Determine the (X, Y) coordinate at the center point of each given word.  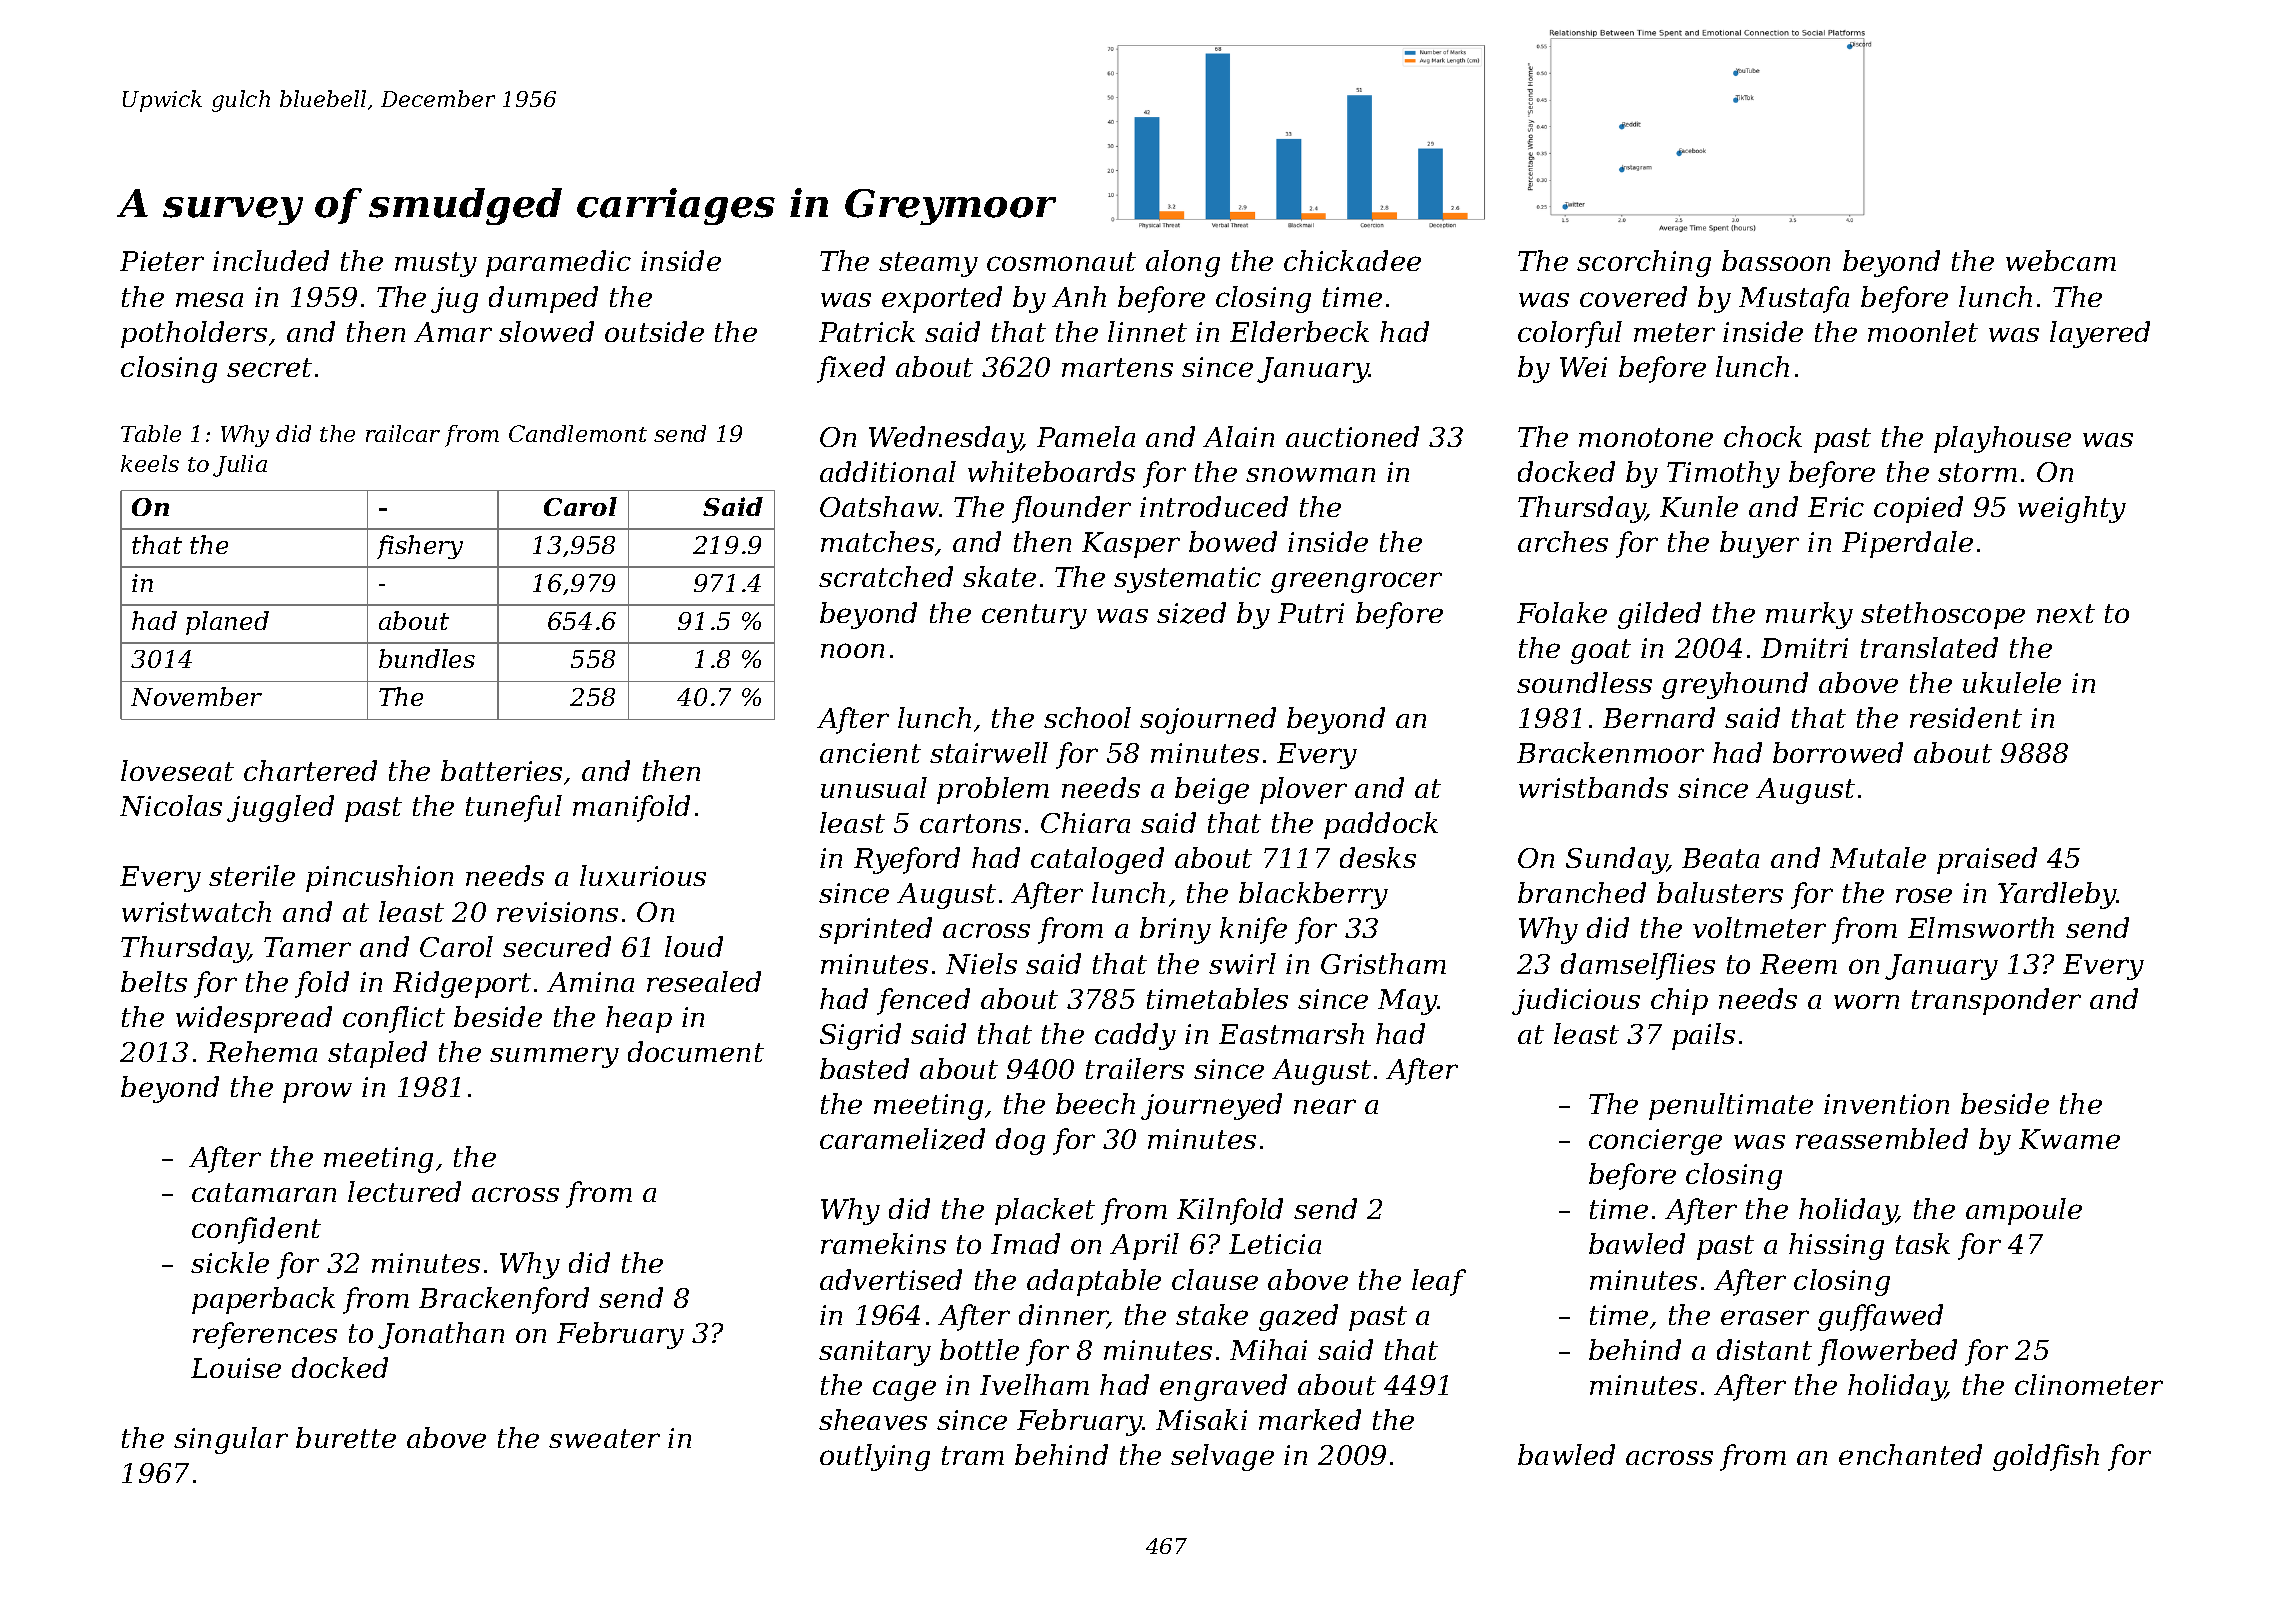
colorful (1570, 334)
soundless (1584, 682)
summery (554, 1057)
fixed (851, 369)
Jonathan (441, 1335)
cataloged (1097, 860)
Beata (1720, 858)
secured (557, 946)
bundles (427, 658)
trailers (1135, 1068)
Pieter (162, 261)
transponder (1996, 1001)
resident (1966, 717)
